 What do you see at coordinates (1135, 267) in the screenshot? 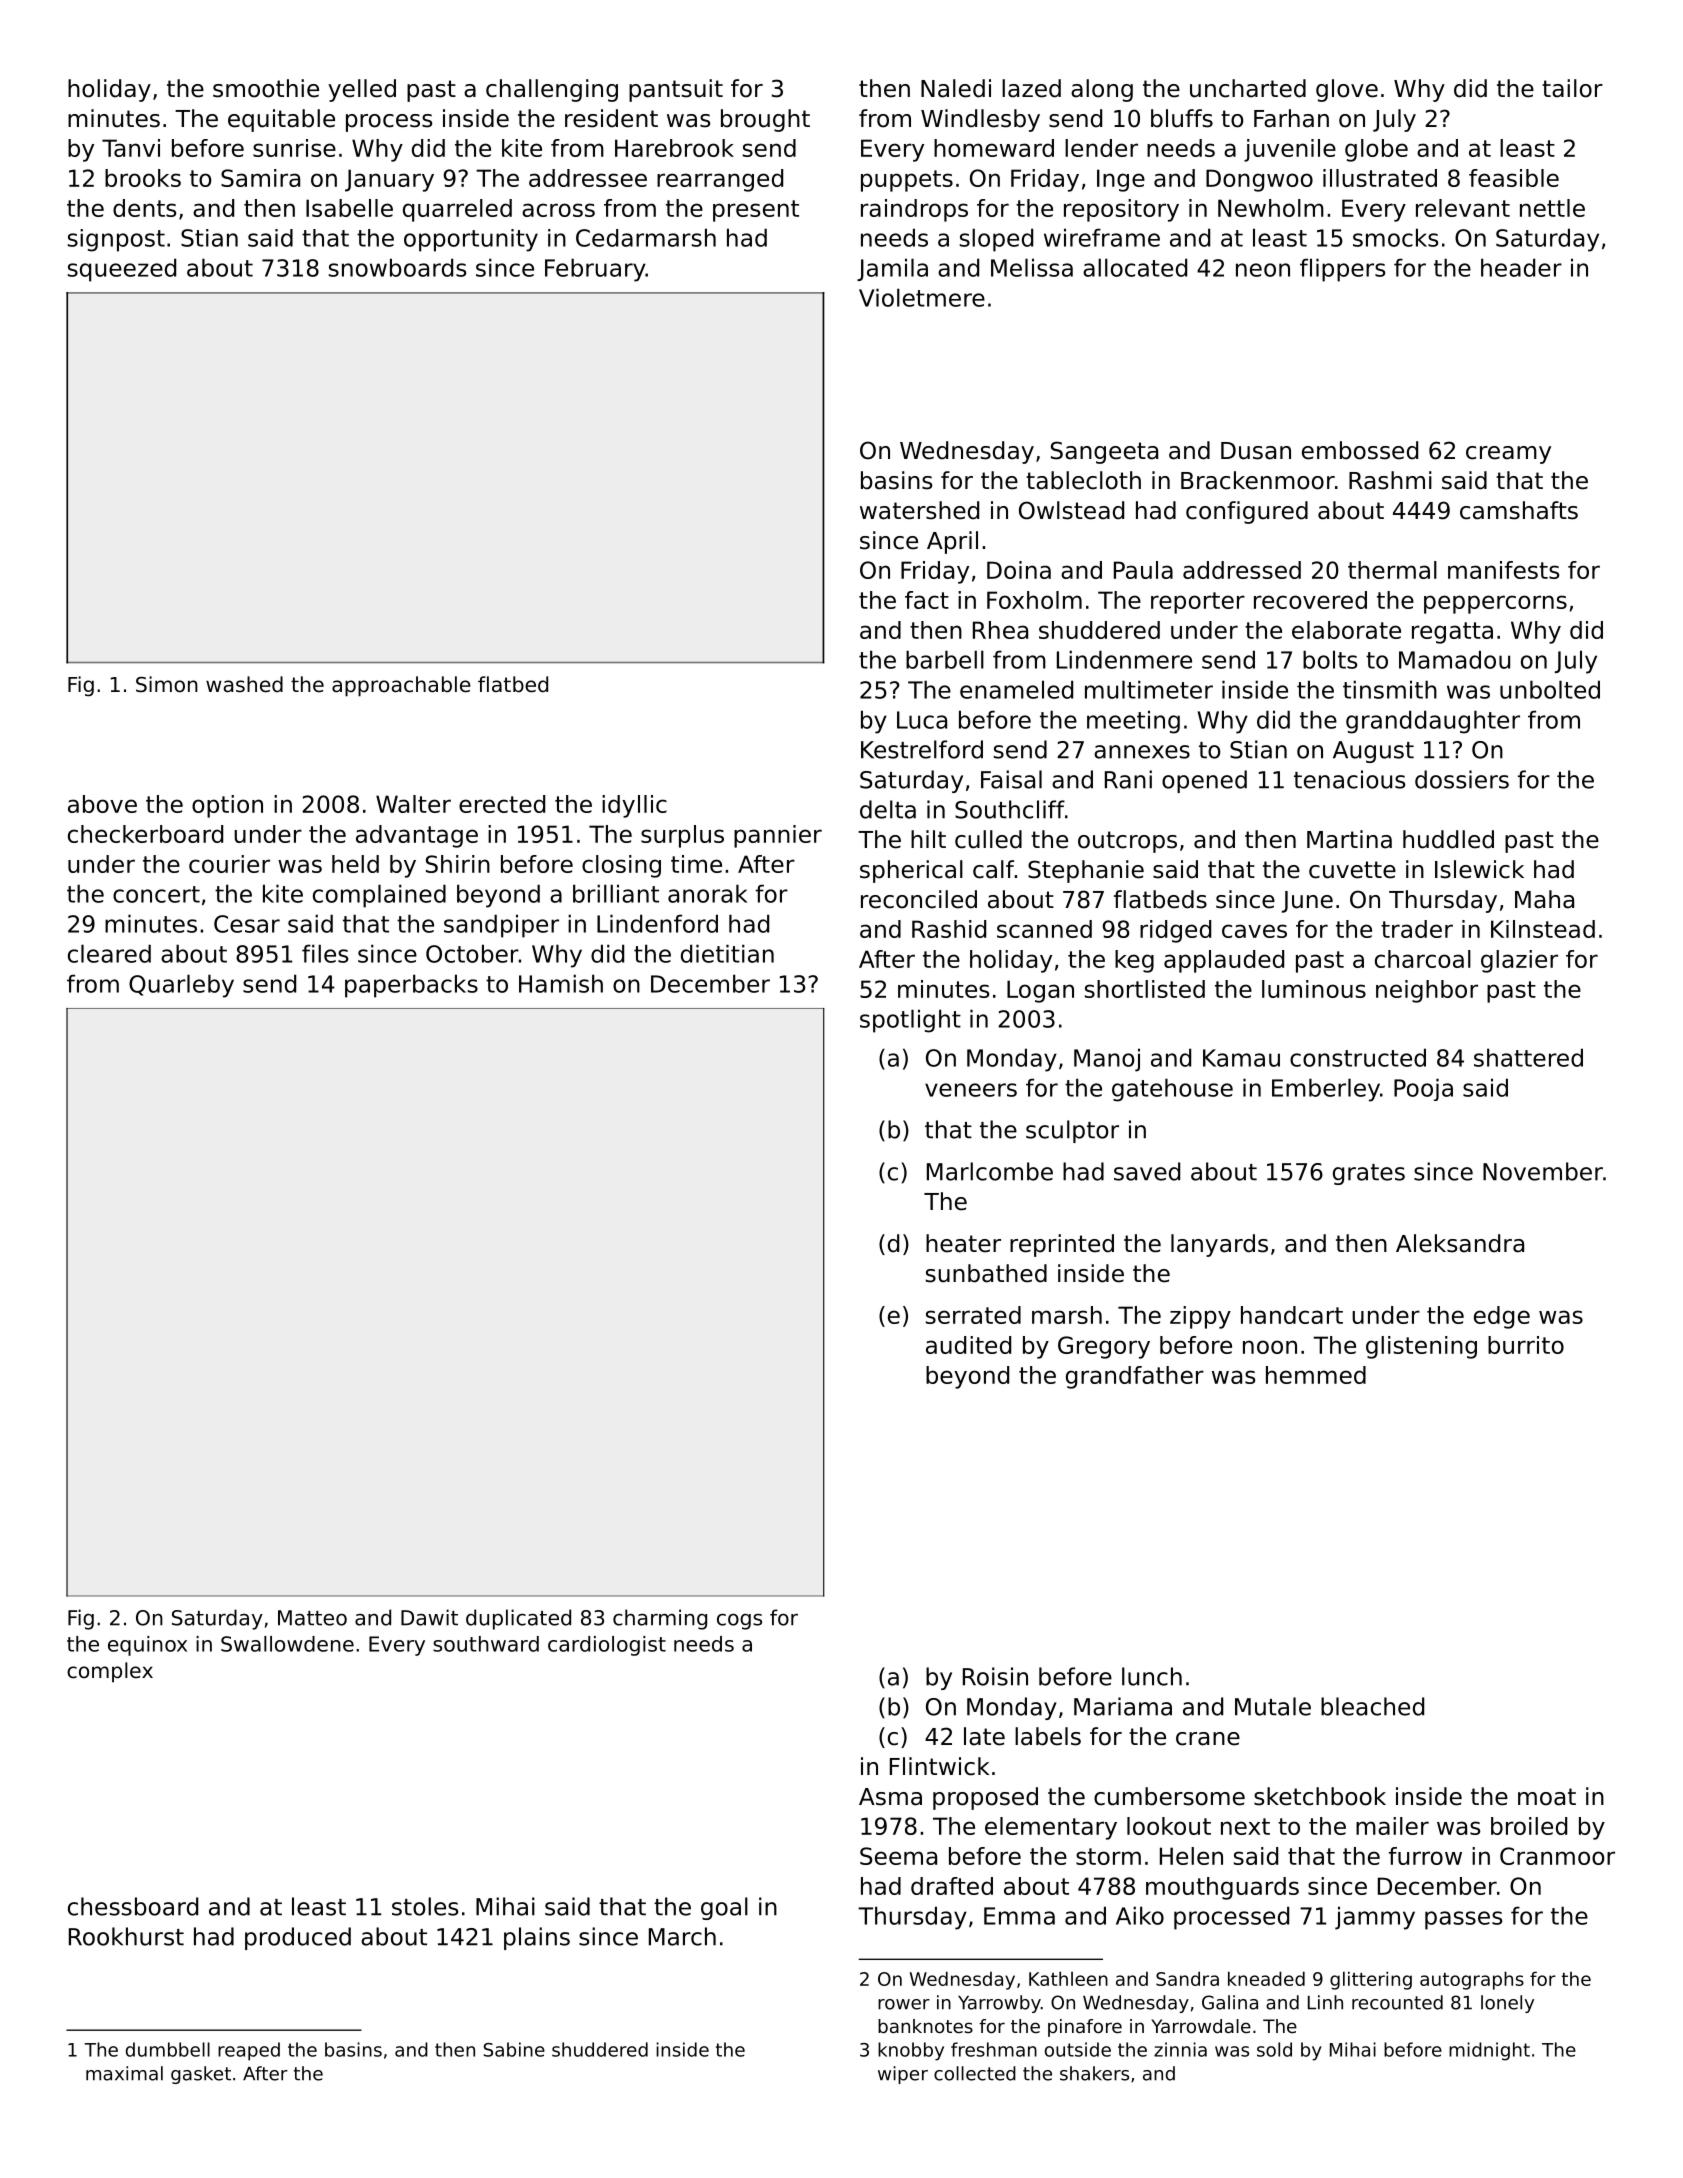
I see `allocated` at bounding box center [1135, 267].
